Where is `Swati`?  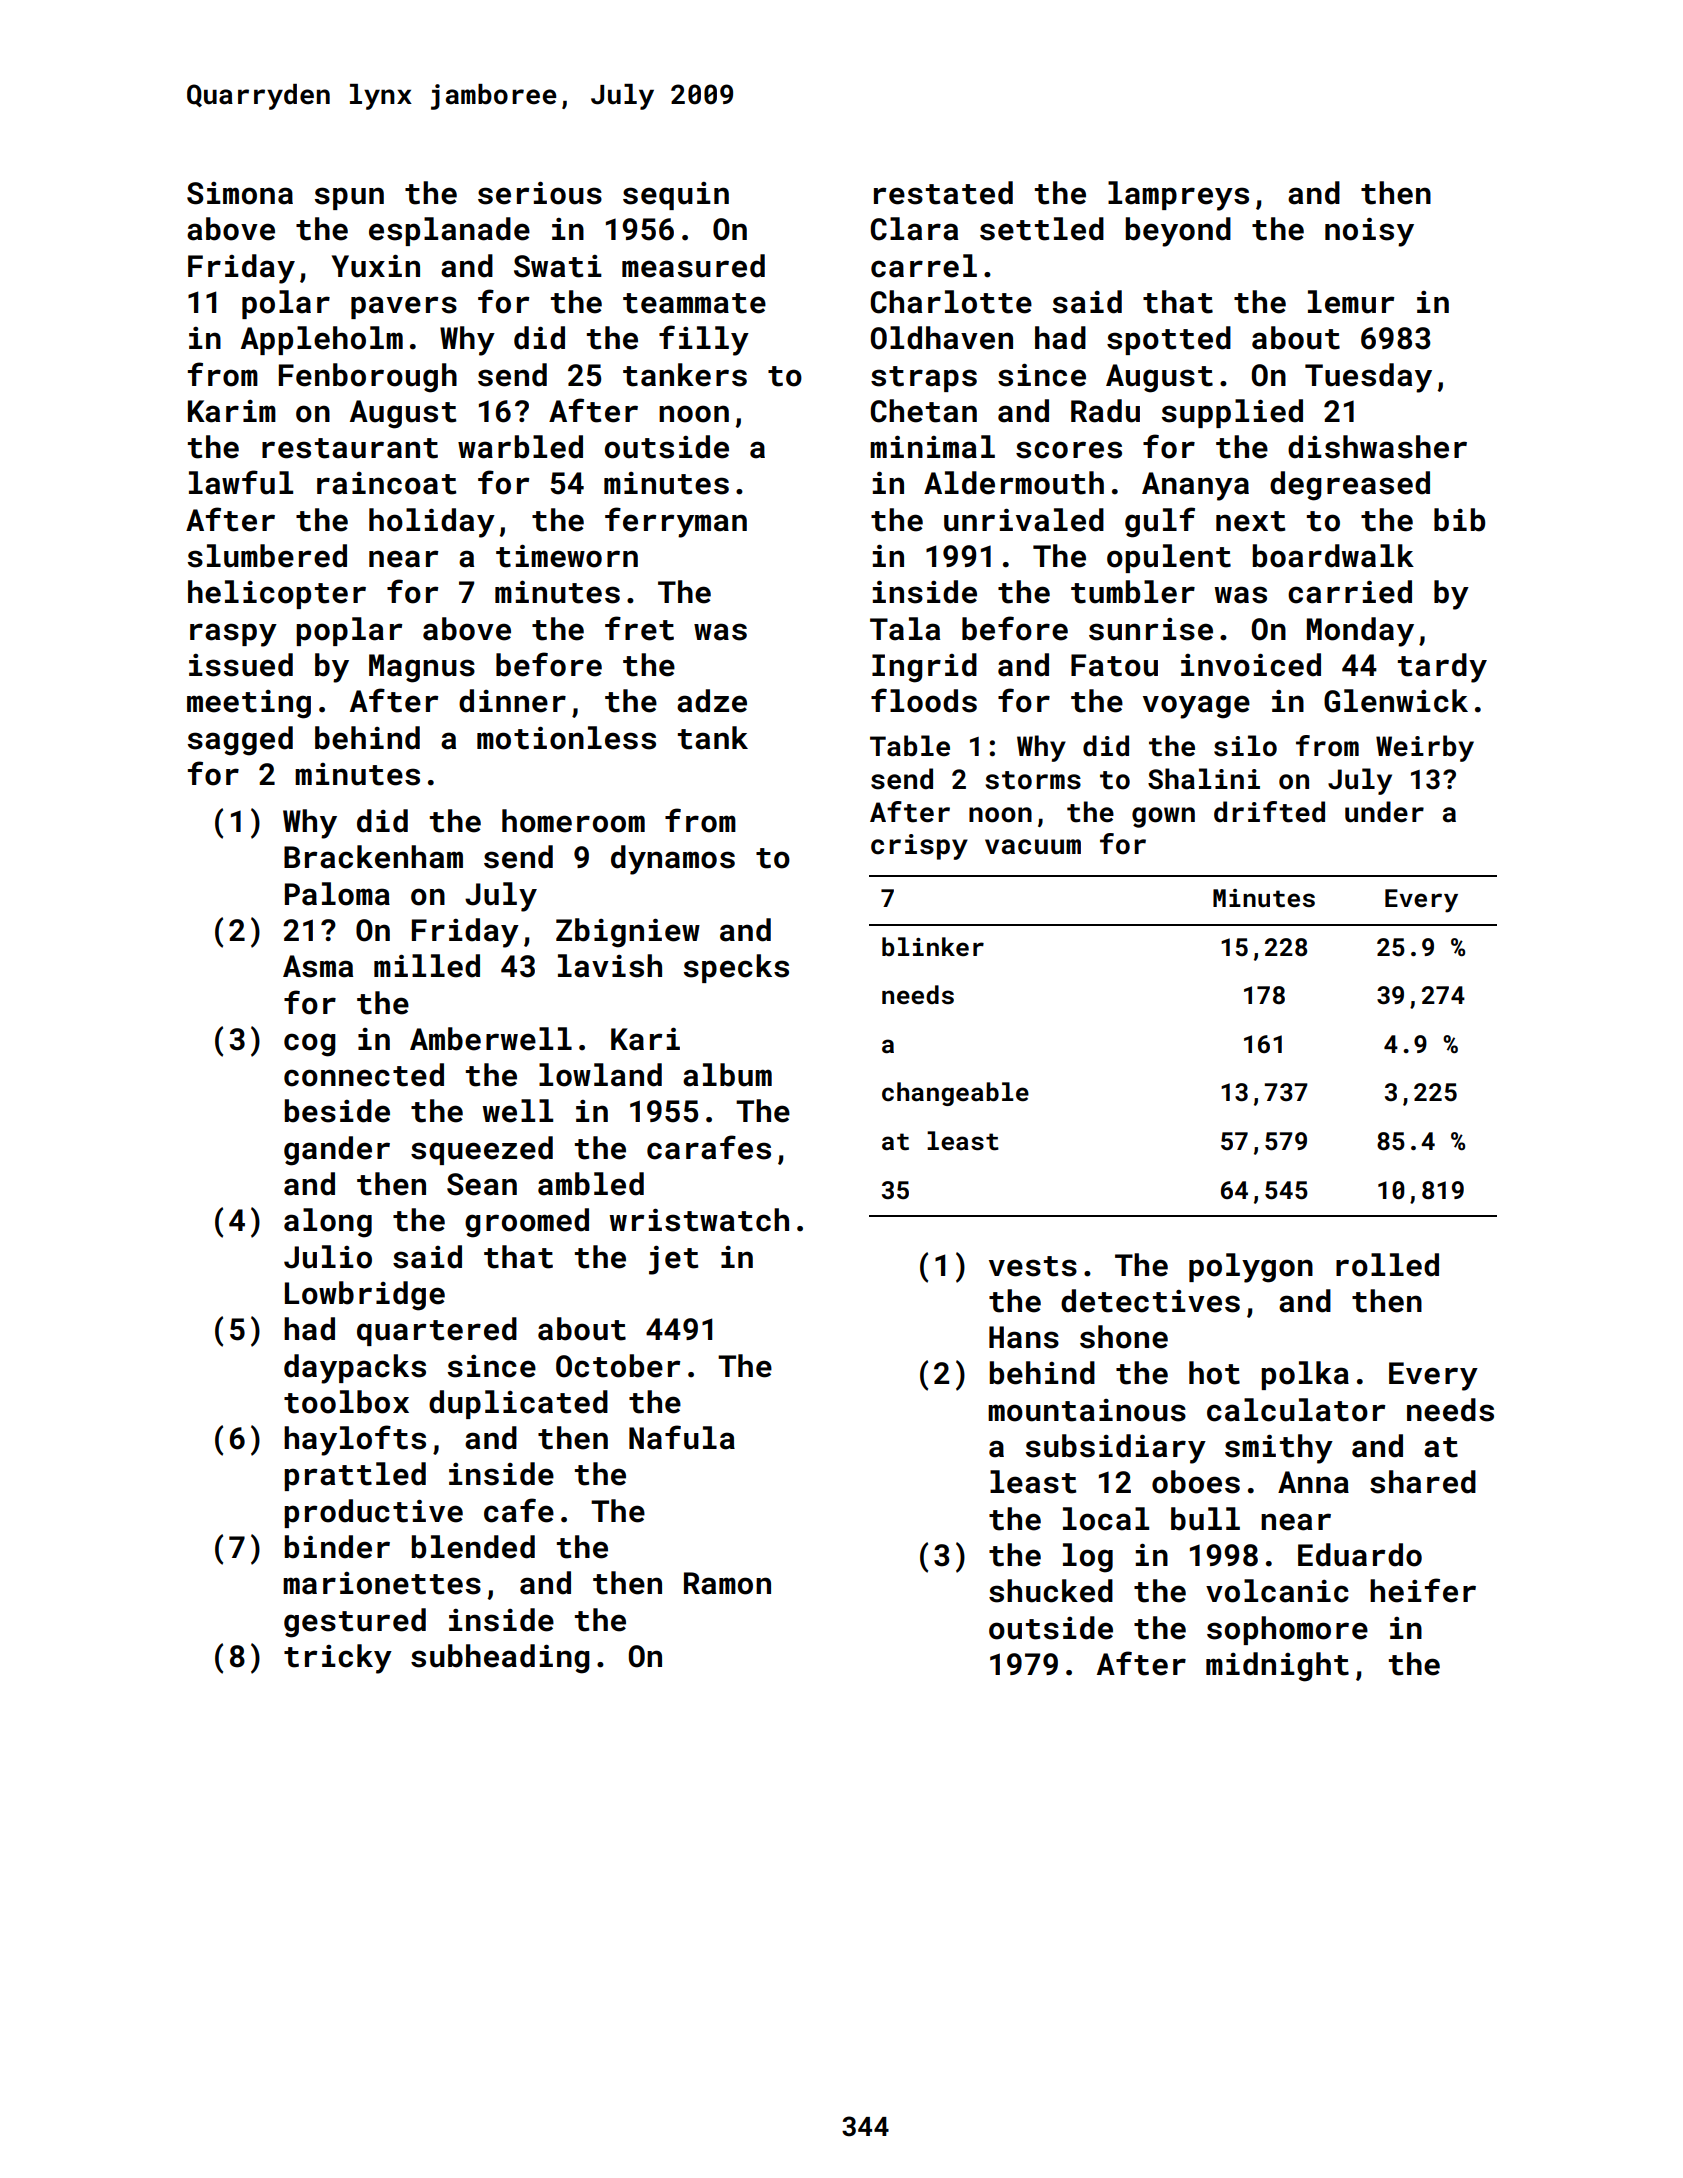 Swati is located at coordinates (558, 266).
